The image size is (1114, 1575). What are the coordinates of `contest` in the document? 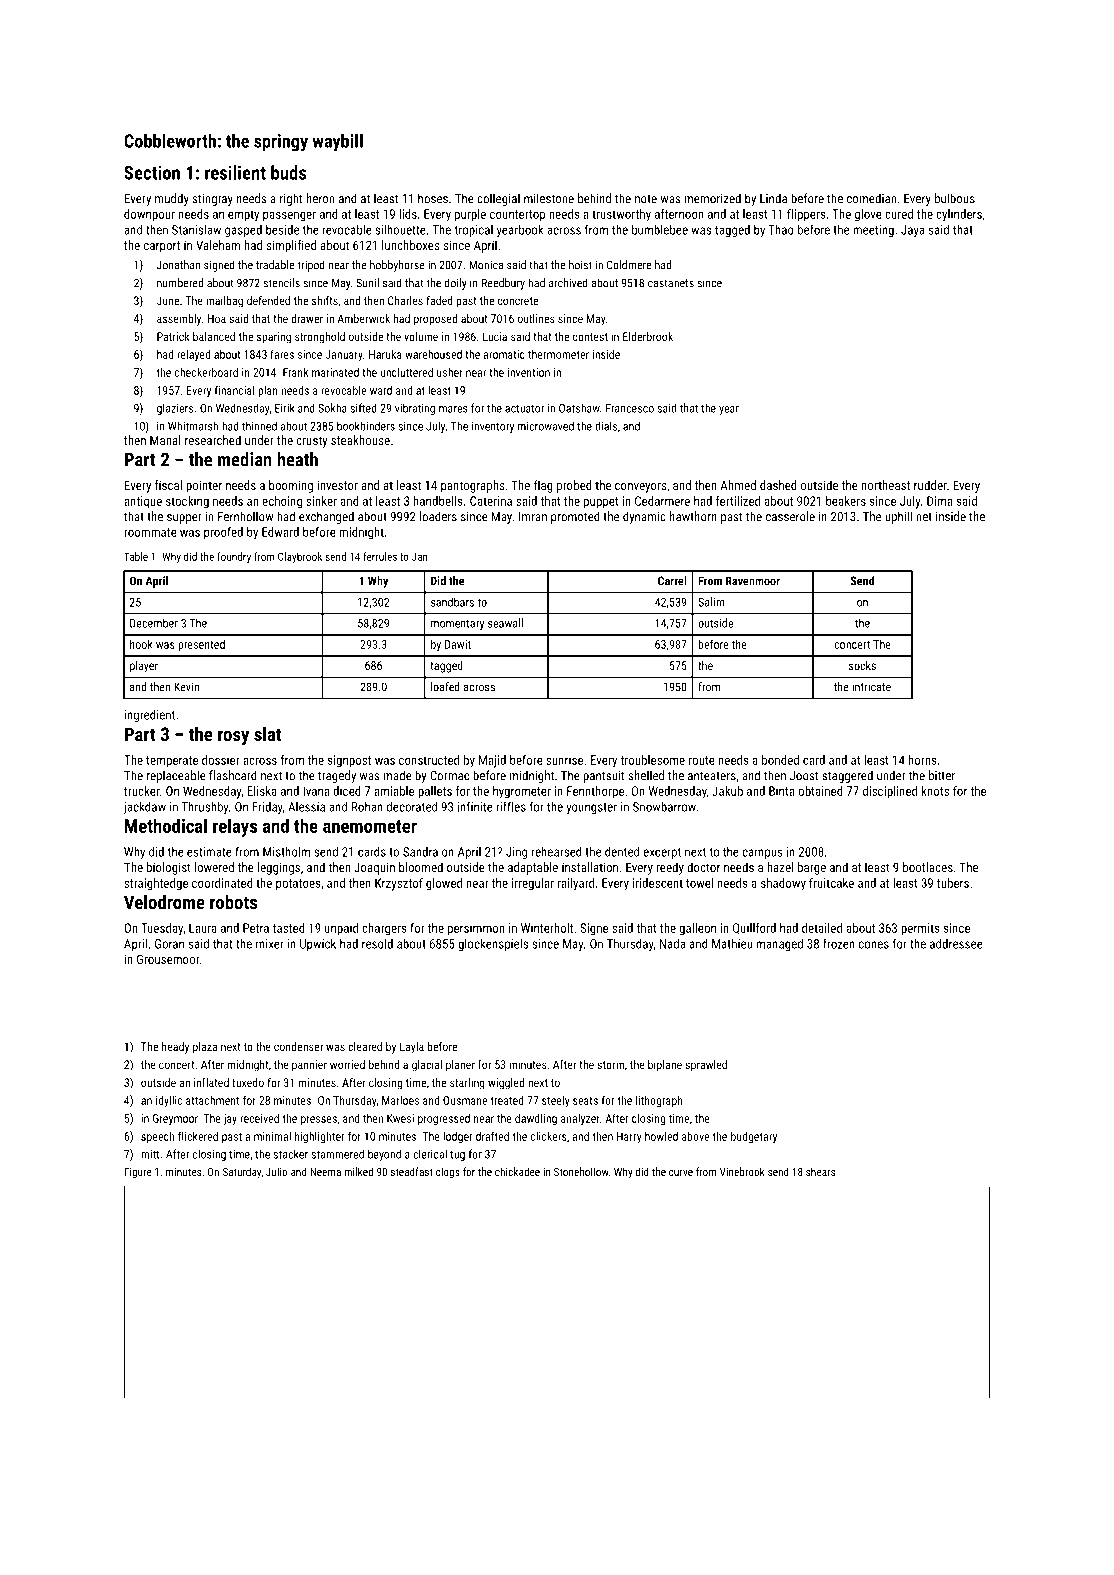 It's located at (590, 337).
